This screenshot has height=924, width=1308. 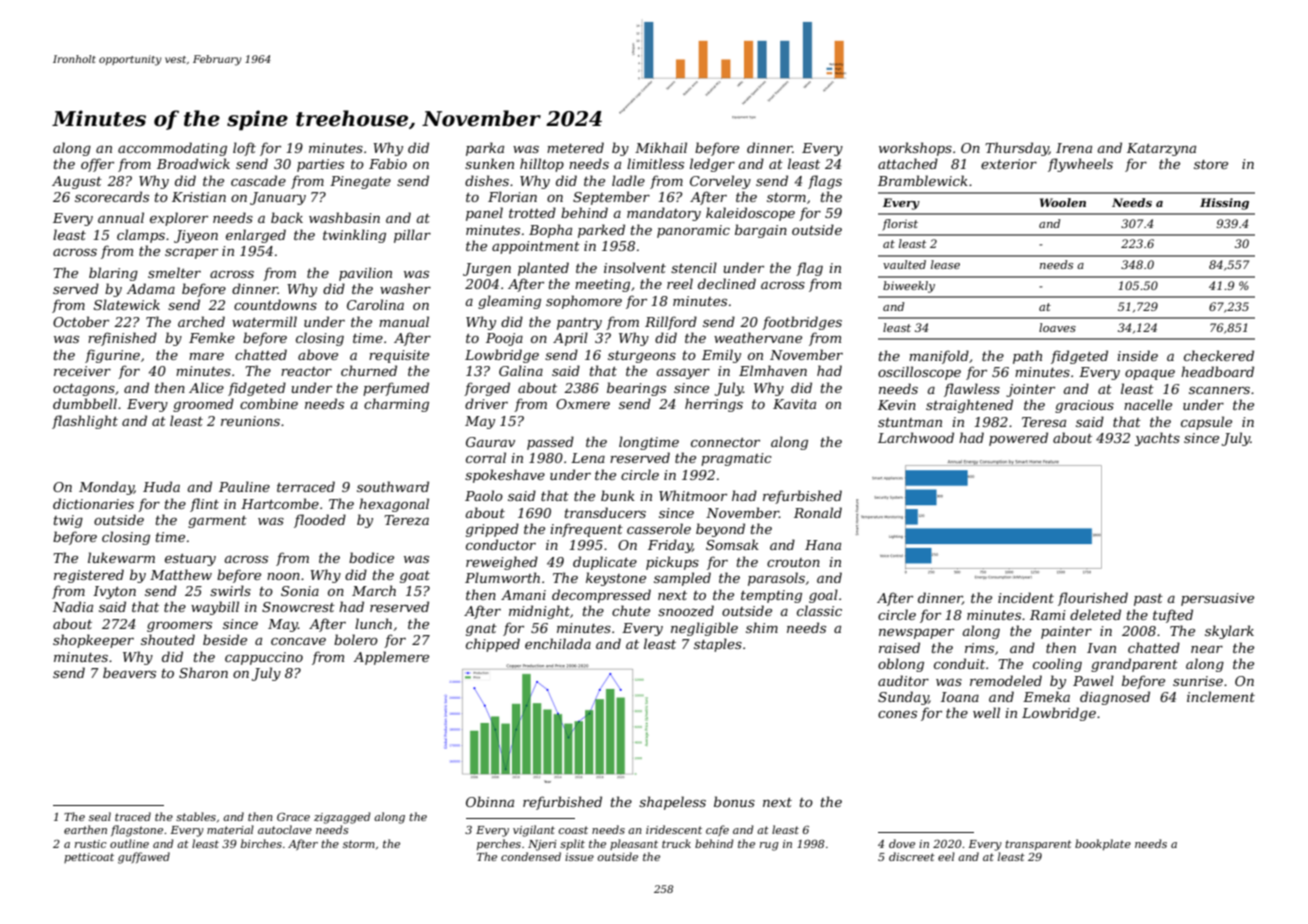 What do you see at coordinates (258, 180) in the screenshot?
I see `cascade` at bounding box center [258, 180].
